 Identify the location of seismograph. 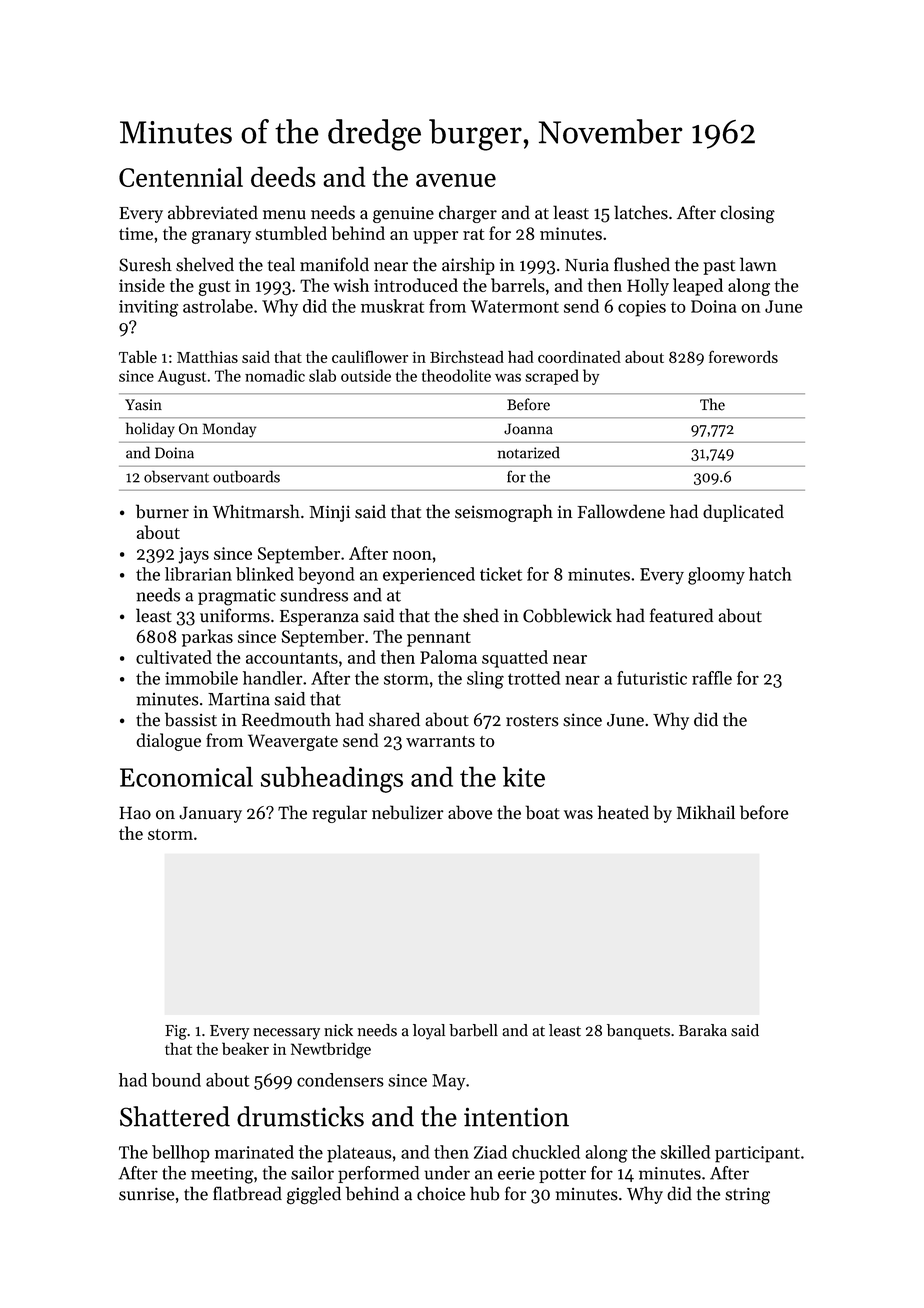
(504, 513).
